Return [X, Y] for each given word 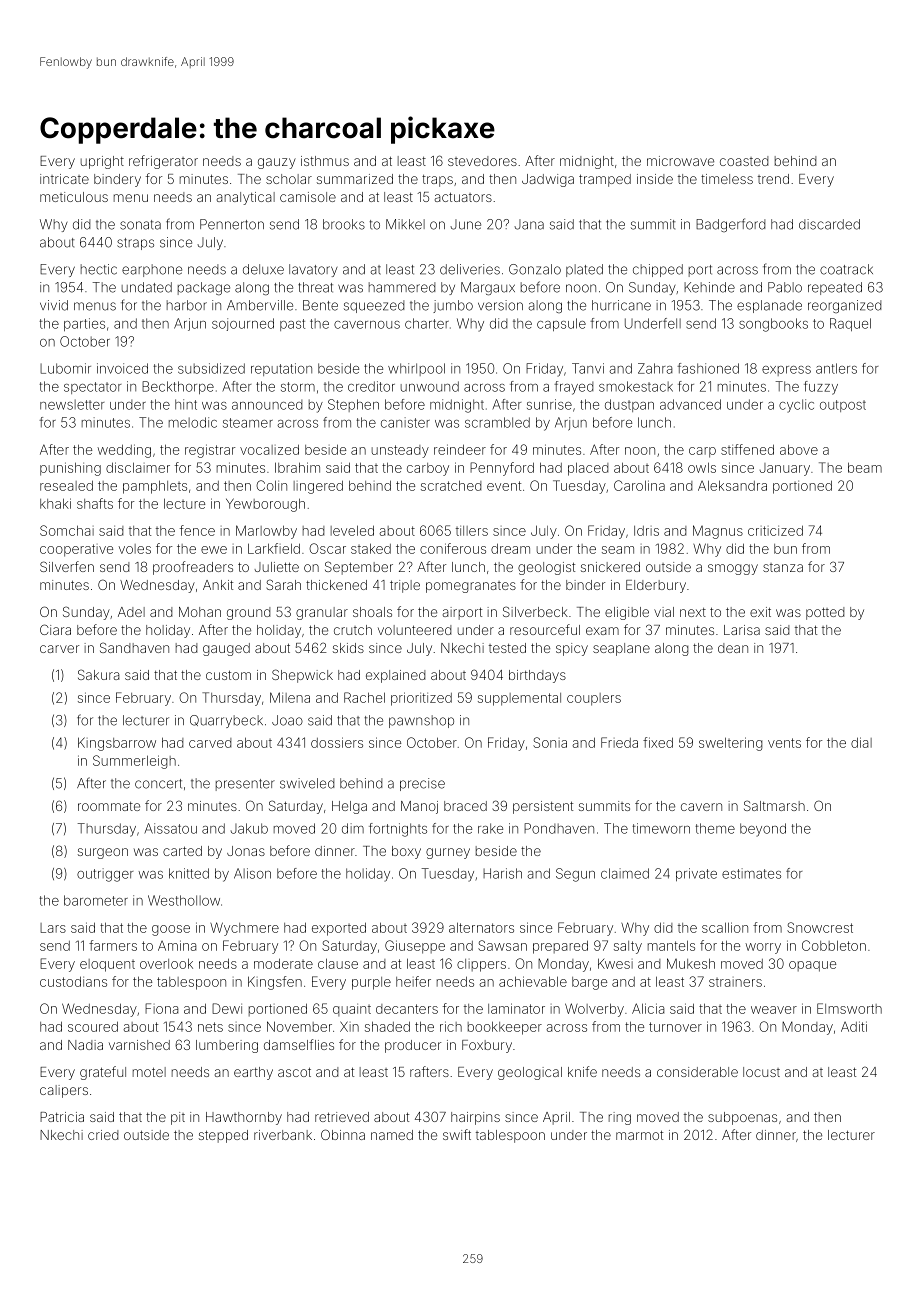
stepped [223, 1136]
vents [784, 743]
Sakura [99, 674]
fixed [658, 742]
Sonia [550, 742]
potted [825, 613]
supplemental [519, 699]
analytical [246, 198]
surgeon [103, 853]
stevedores [482, 161]
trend [773, 179]
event [504, 486]
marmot [639, 1135]
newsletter [72, 404]
